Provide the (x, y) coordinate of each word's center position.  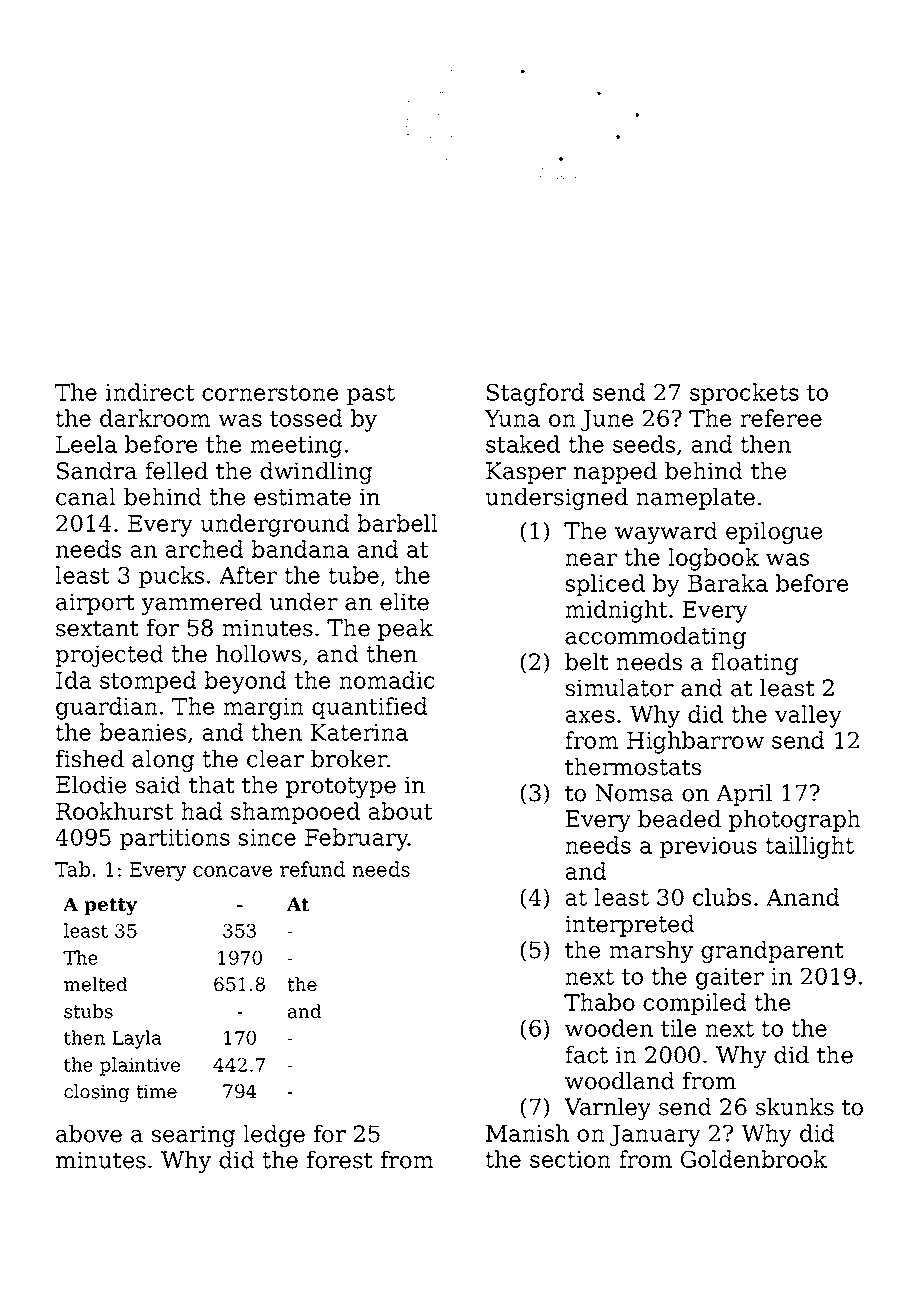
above (89, 1134)
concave (232, 871)
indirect (150, 392)
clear (275, 759)
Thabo (599, 1002)
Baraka (728, 583)
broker (349, 759)
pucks (171, 577)
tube (353, 575)
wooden (609, 1028)
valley (808, 716)
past (371, 395)
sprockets (744, 394)
